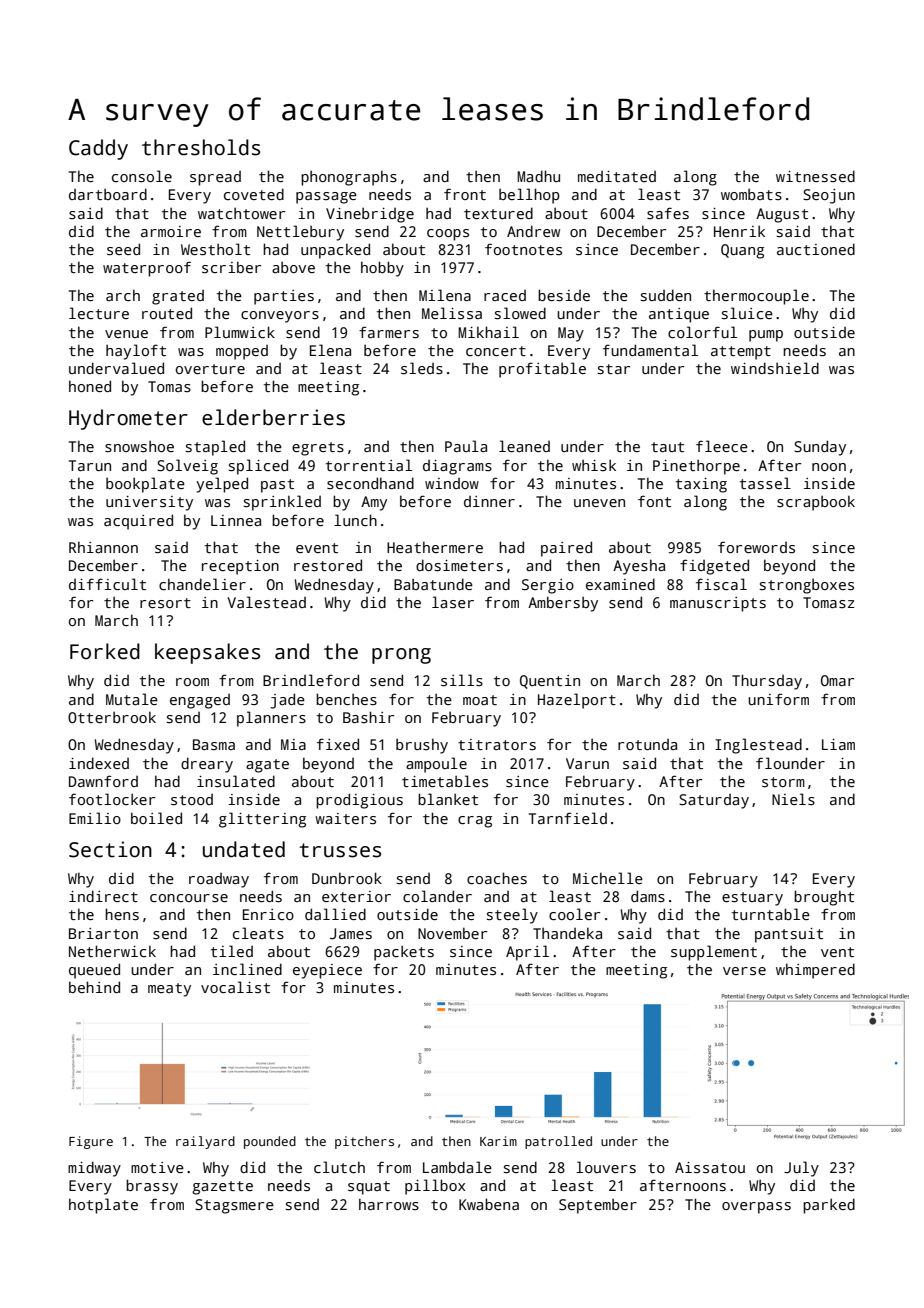 The height and width of the screenshot is (1308, 924). What do you see at coordinates (401, 656) in the screenshot?
I see `prong` at bounding box center [401, 656].
